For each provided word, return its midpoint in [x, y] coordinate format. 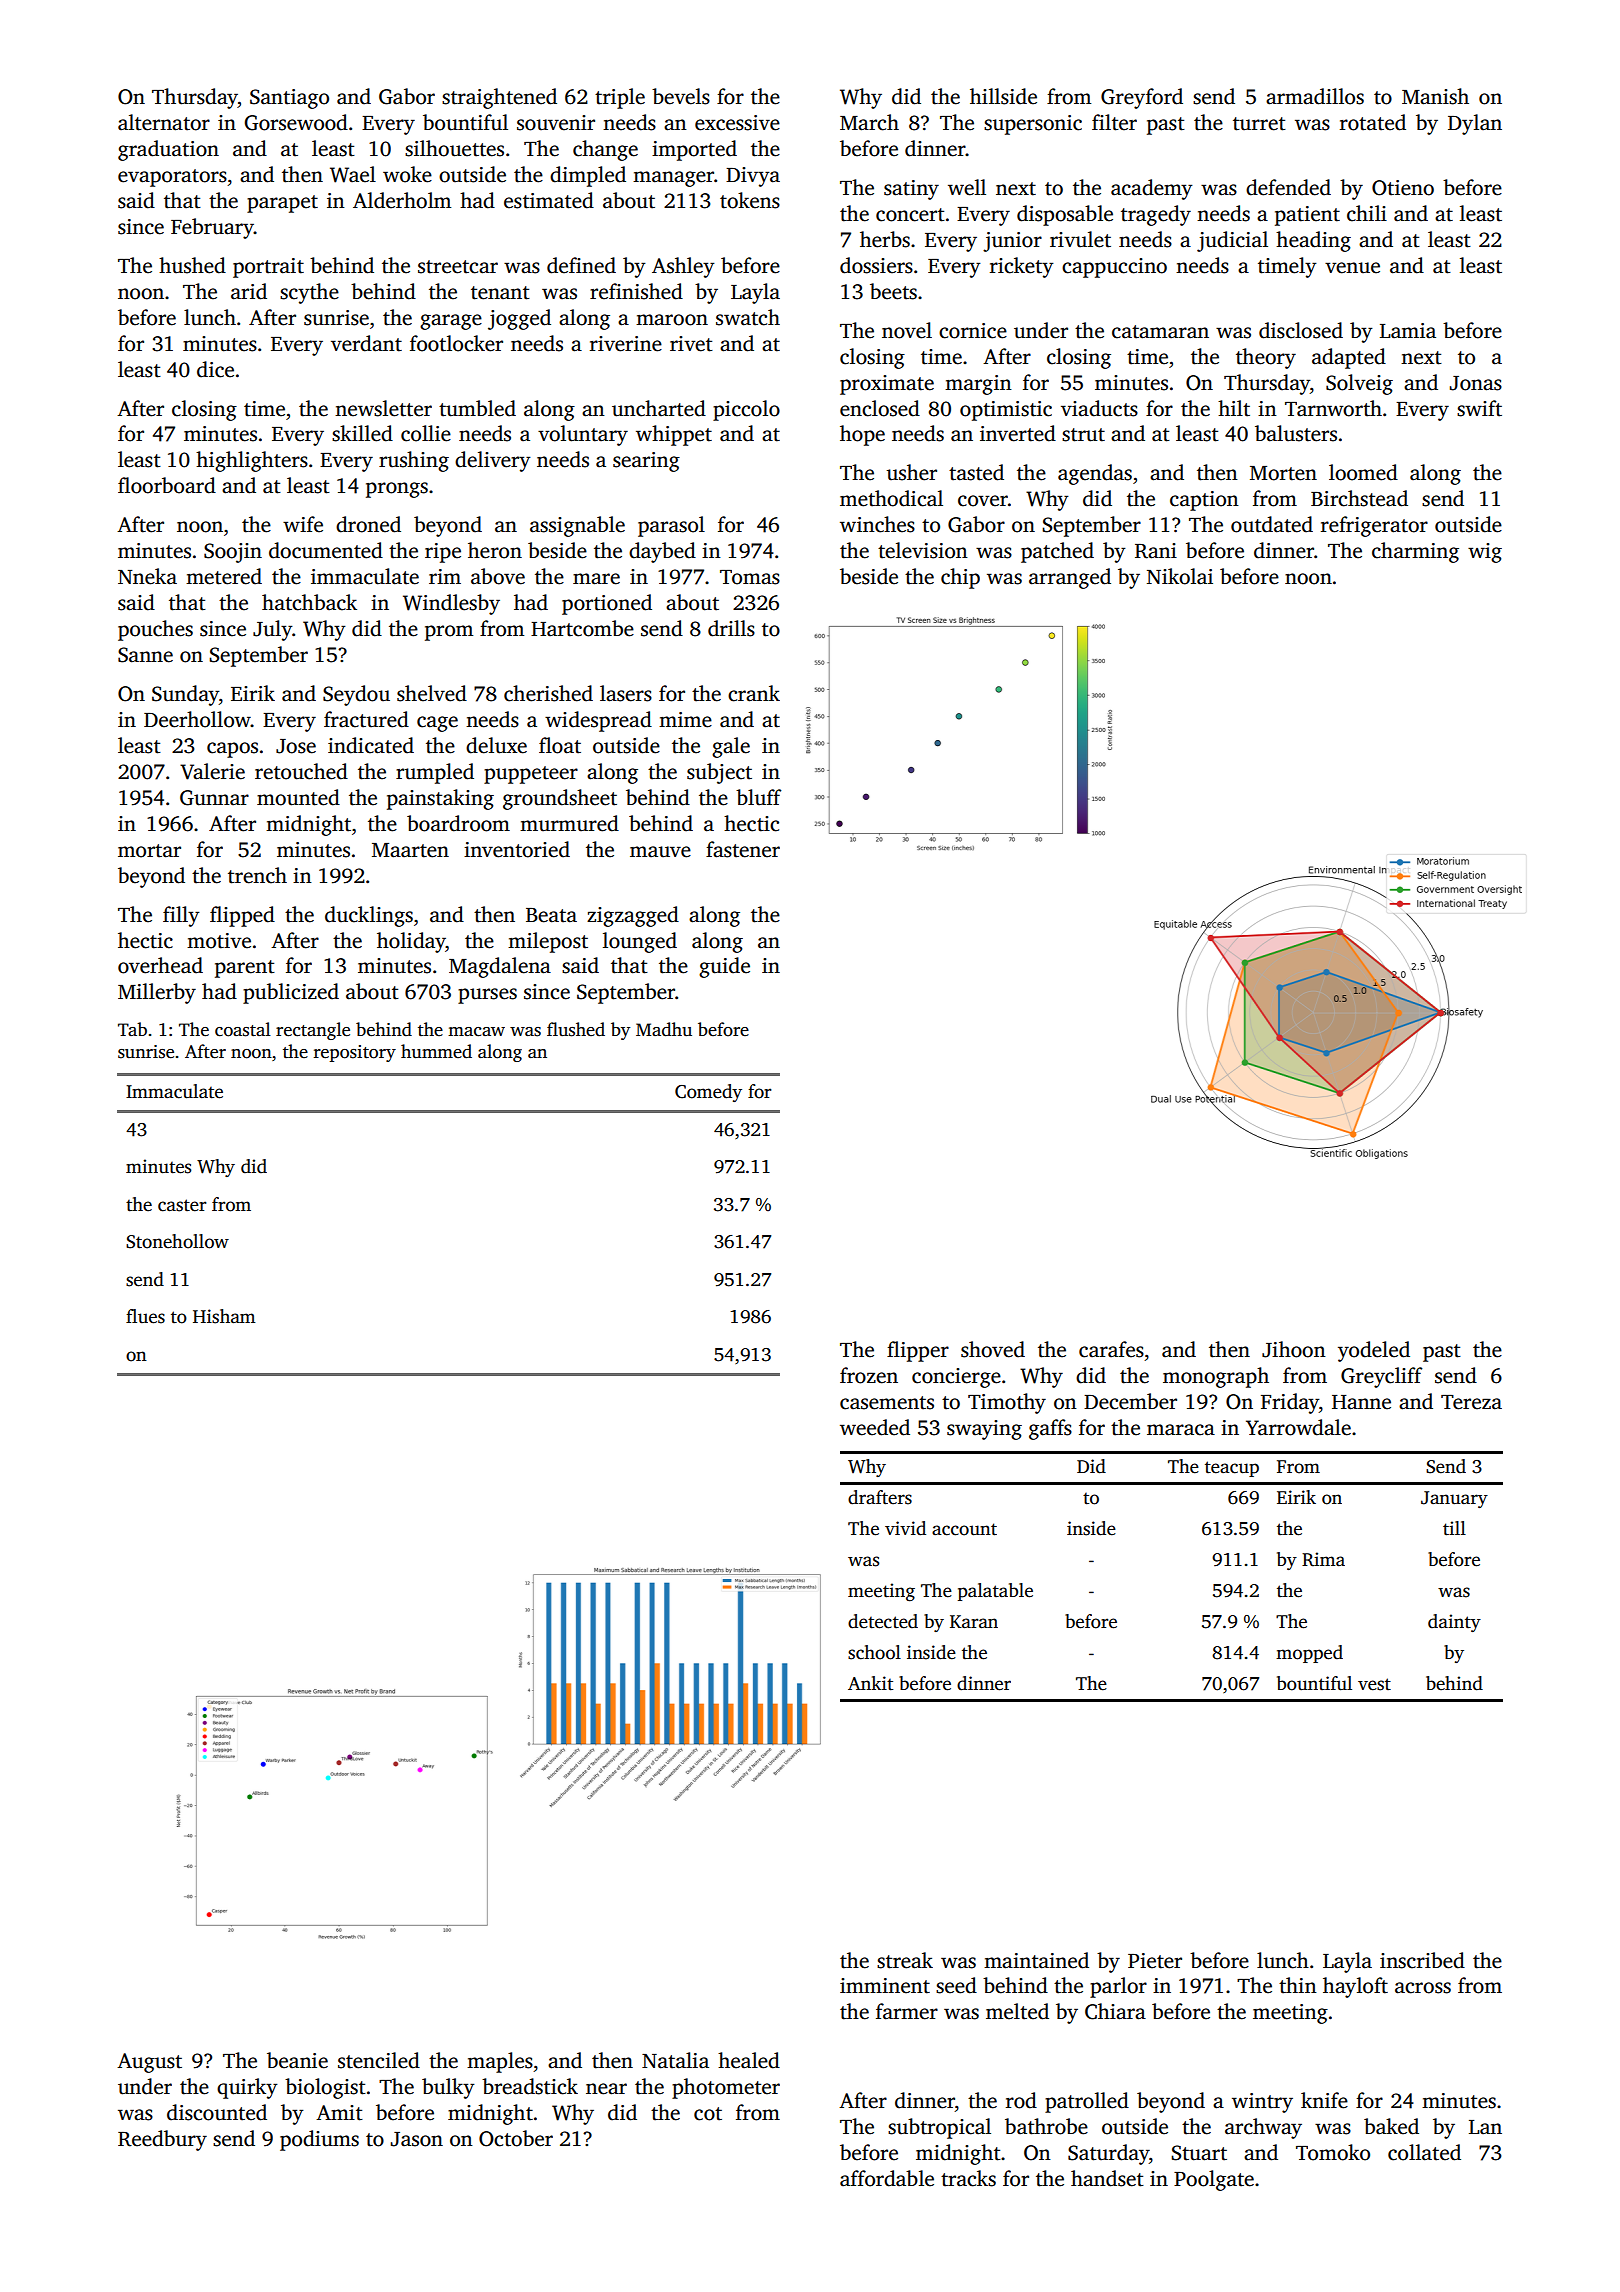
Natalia [675, 2060]
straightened [499, 98]
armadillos [1315, 96]
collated [1424, 2152]
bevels [681, 96]
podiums [319, 2140]
